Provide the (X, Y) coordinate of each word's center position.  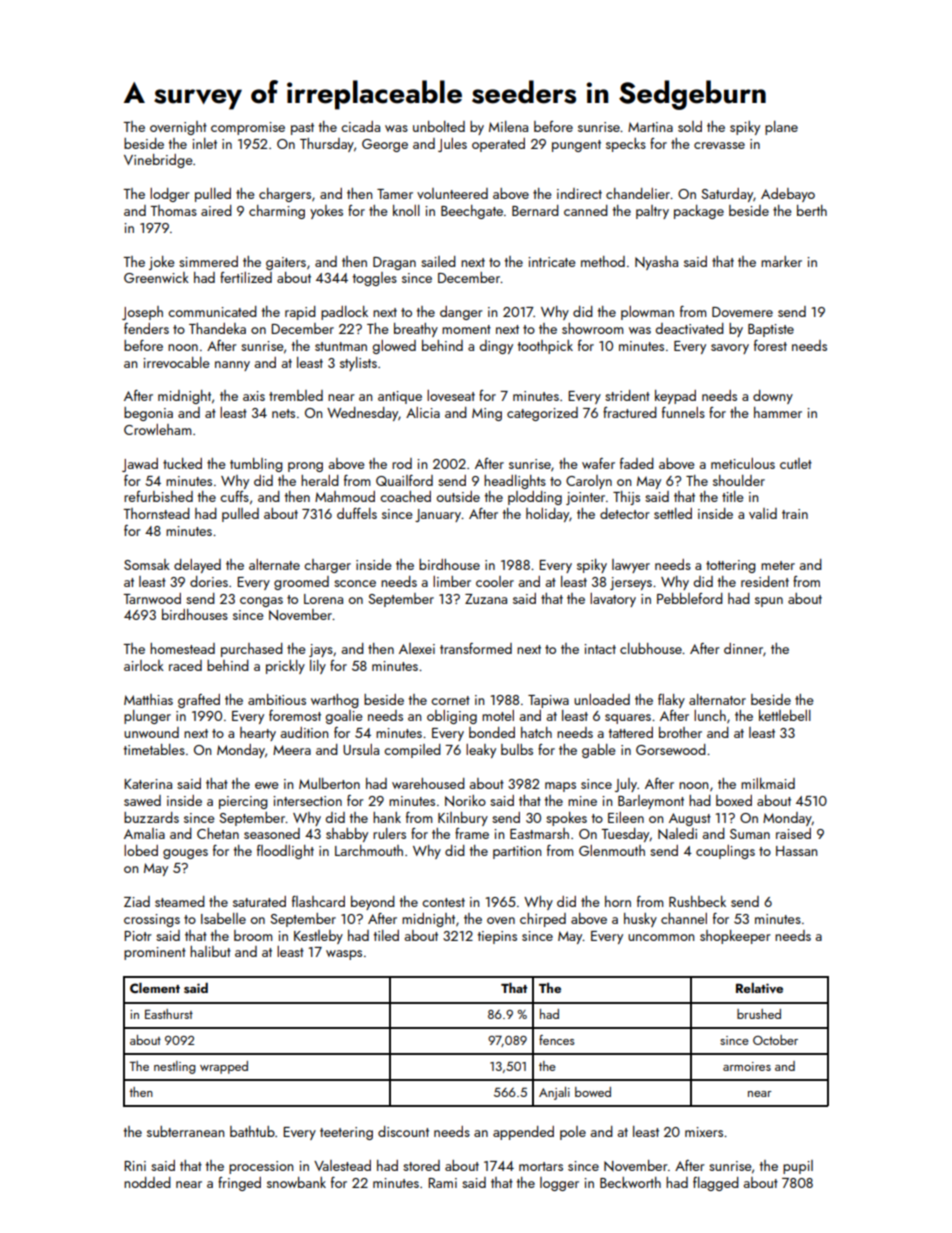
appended (523, 1133)
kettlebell (785, 715)
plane (781, 128)
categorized (542, 414)
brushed (759, 1014)
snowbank (296, 1182)
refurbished (158, 496)
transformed (476, 648)
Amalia (144, 833)
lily (318, 667)
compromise (248, 128)
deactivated (690, 328)
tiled (386, 935)
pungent (576, 146)
